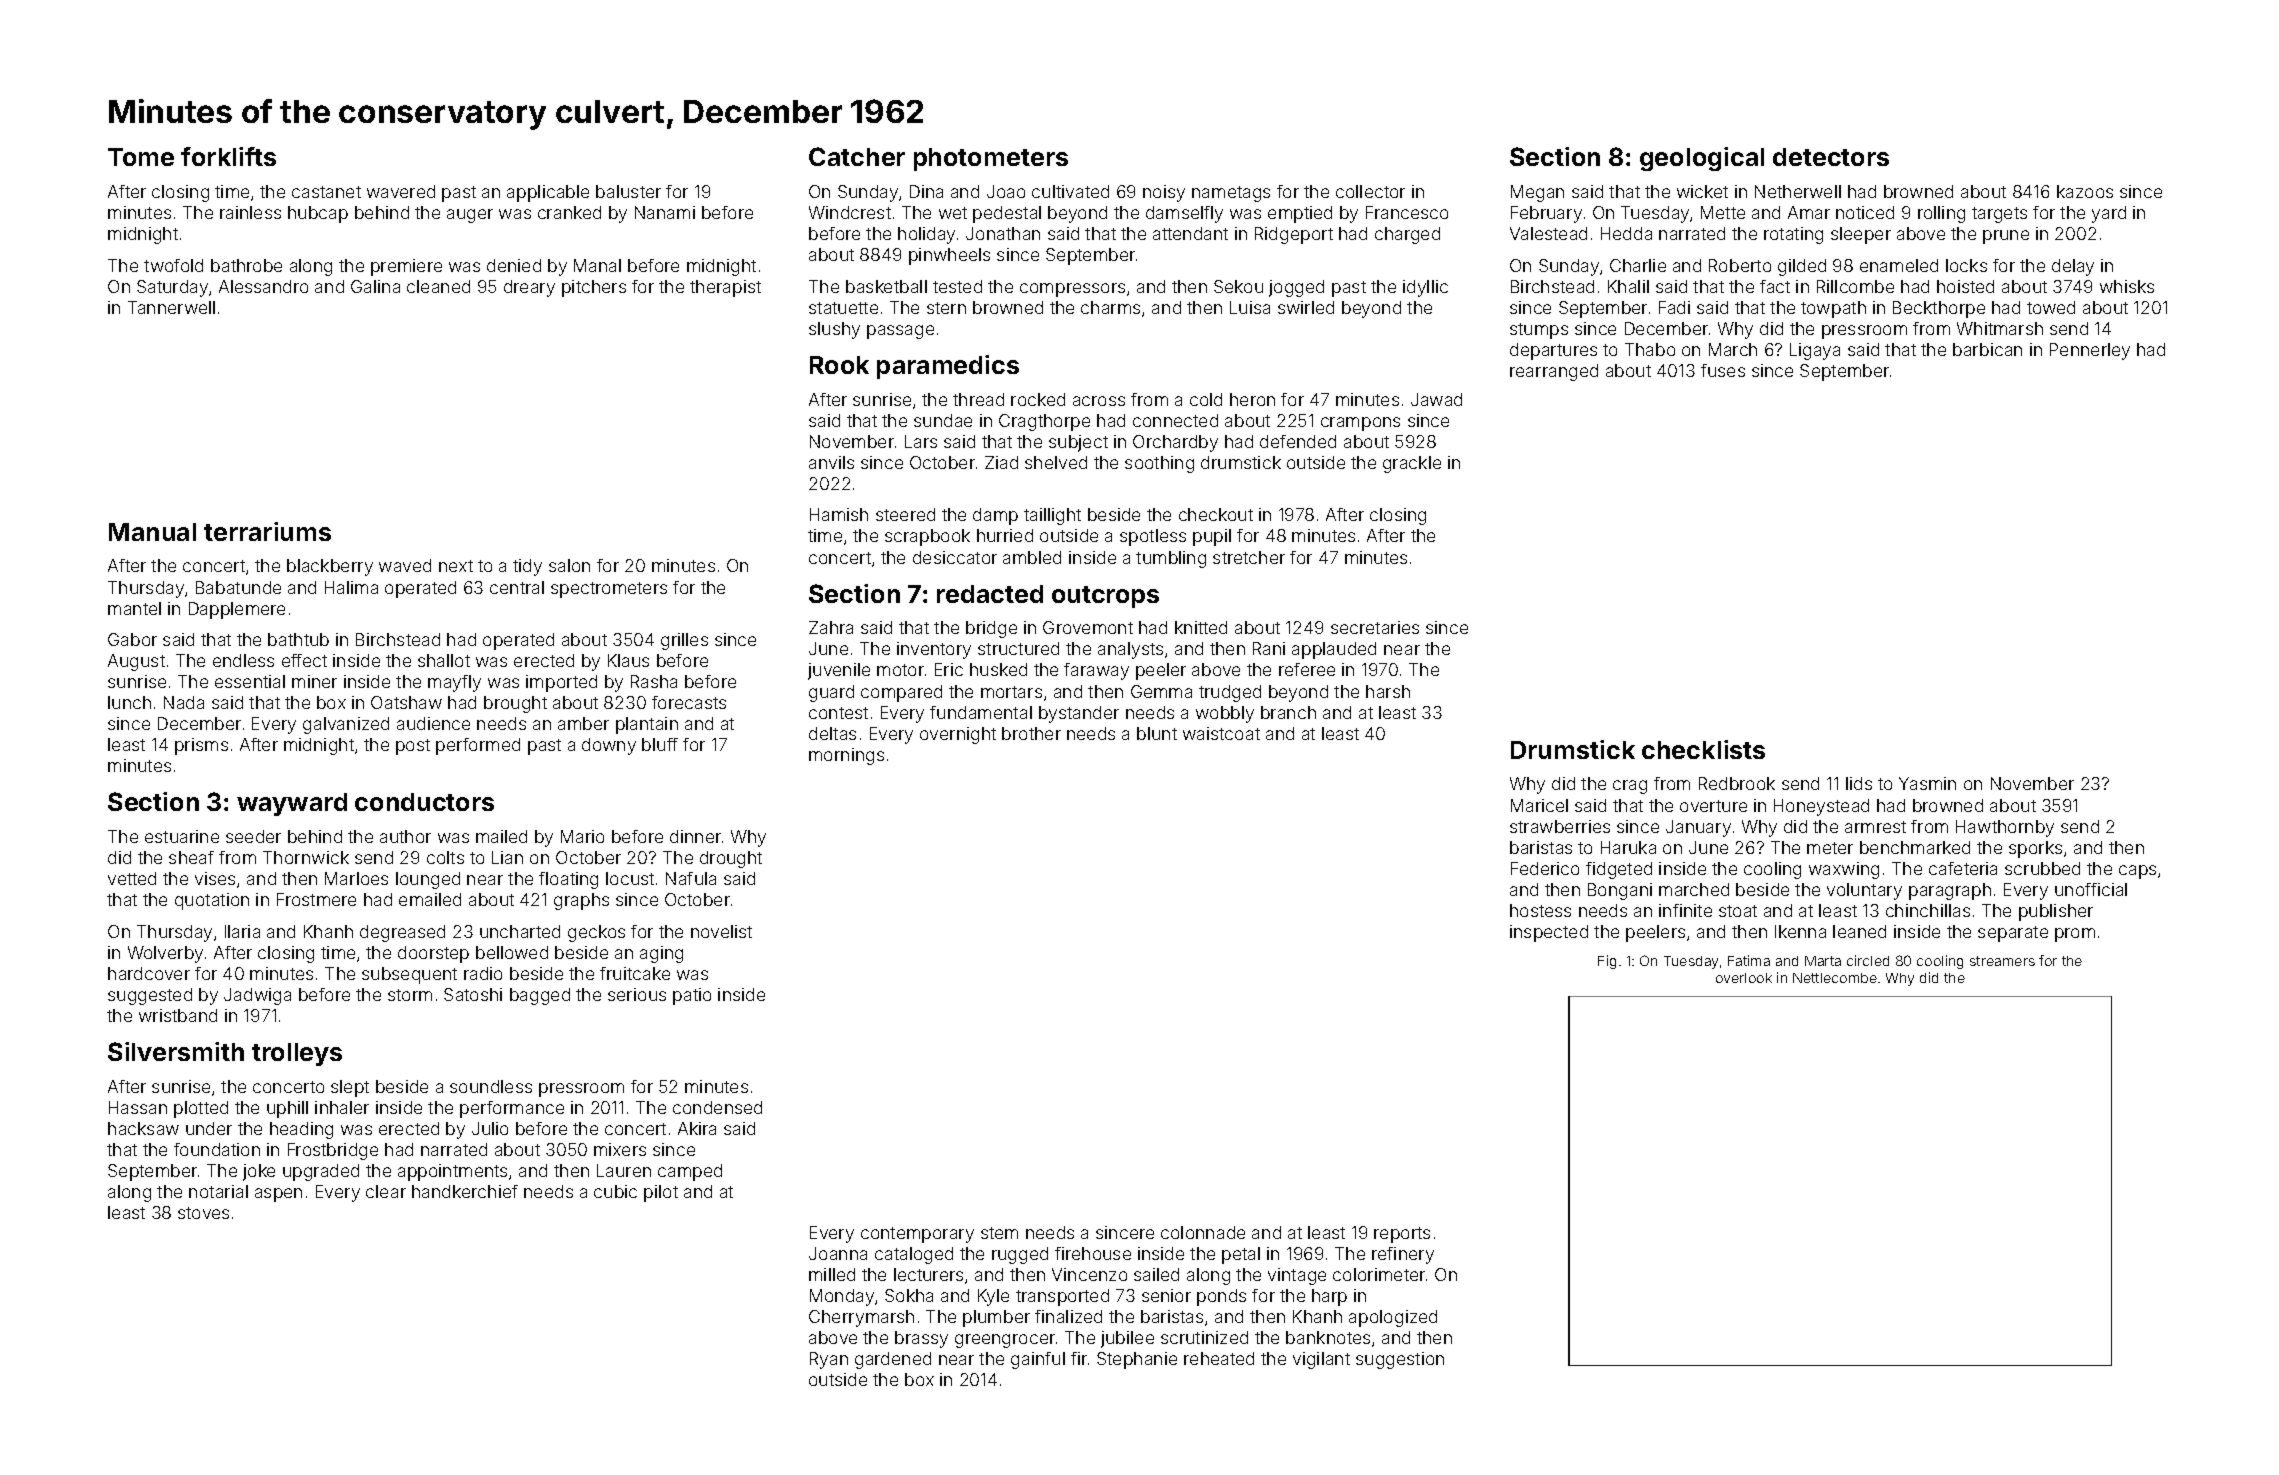 The width and height of the screenshot is (2279, 1475). Describe the element at coordinates (1831, 157) in the screenshot. I see `detectors` at that location.
